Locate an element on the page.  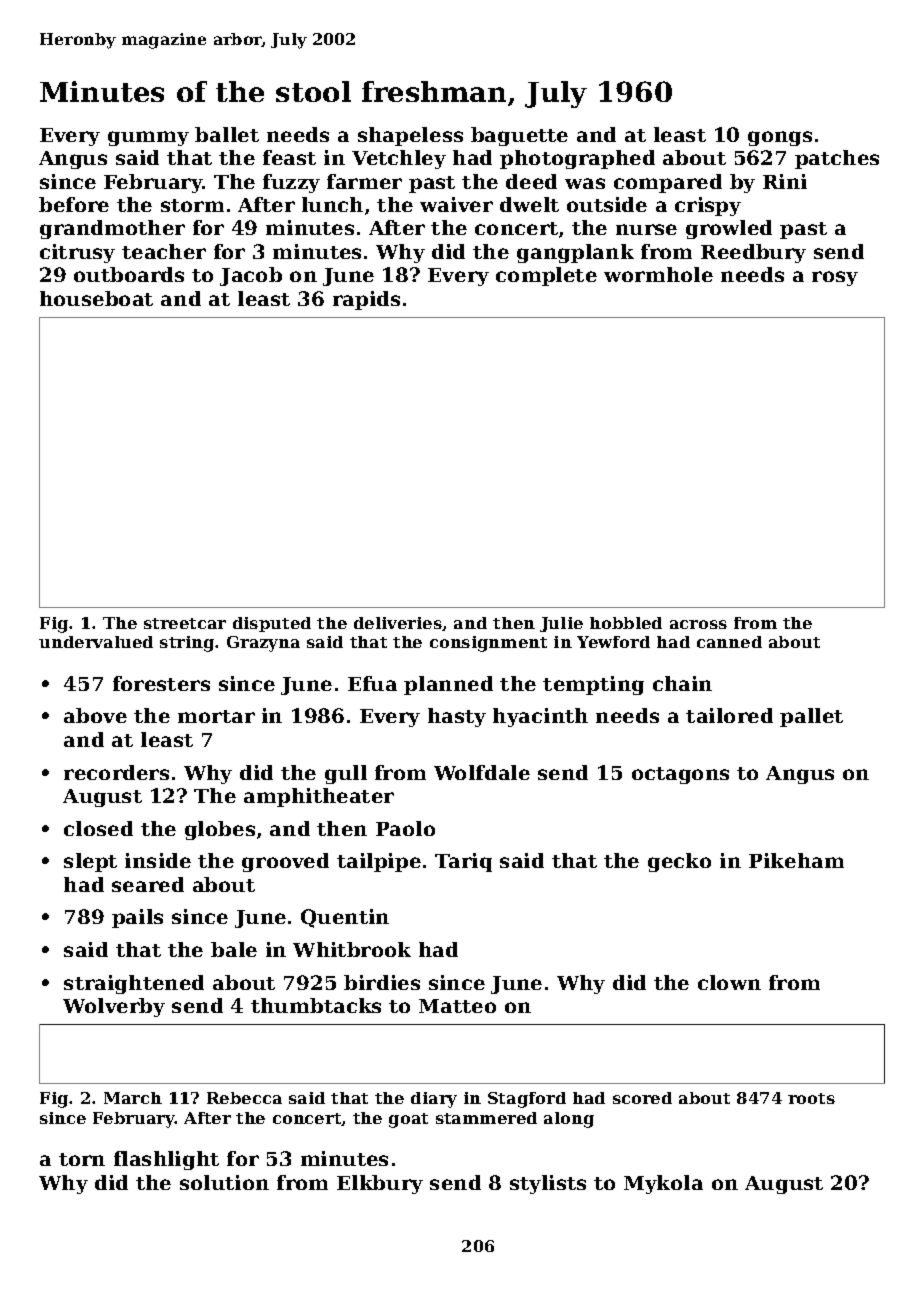
hasty is located at coordinates (457, 717).
